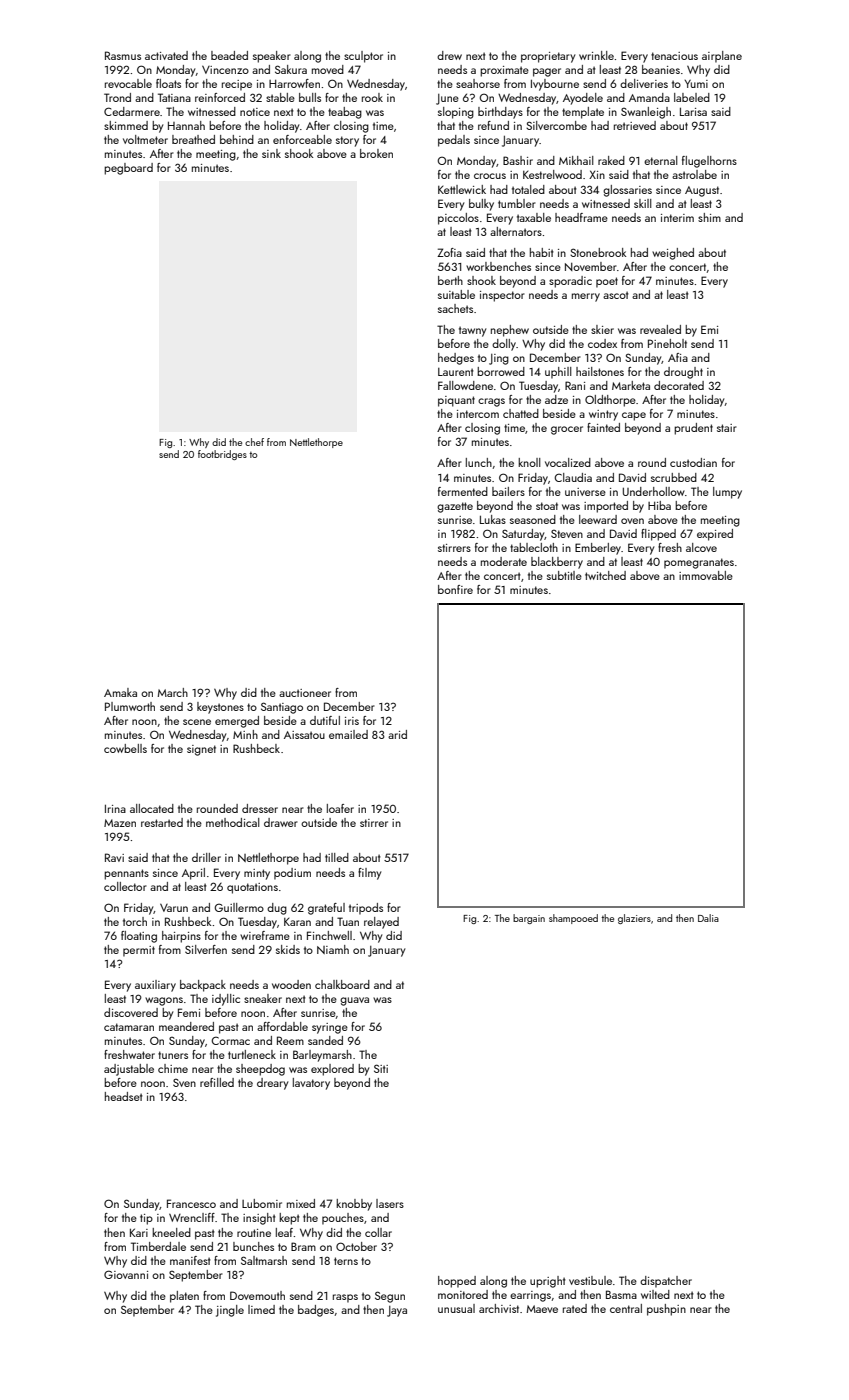  What do you see at coordinates (616, 295) in the screenshot?
I see `ascot` at bounding box center [616, 295].
